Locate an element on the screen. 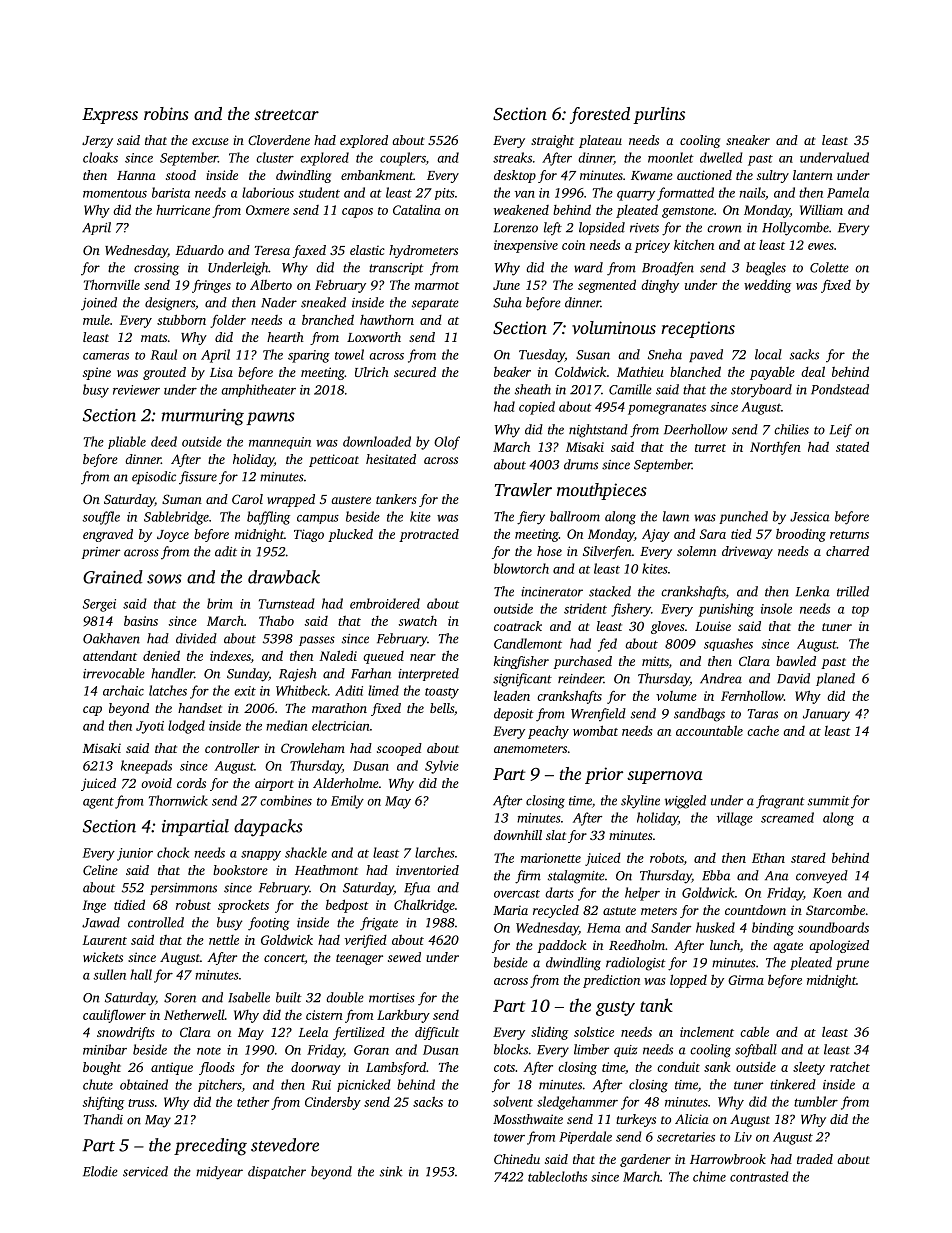 The image size is (952, 1233). fissure is located at coordinates (198, 477).
